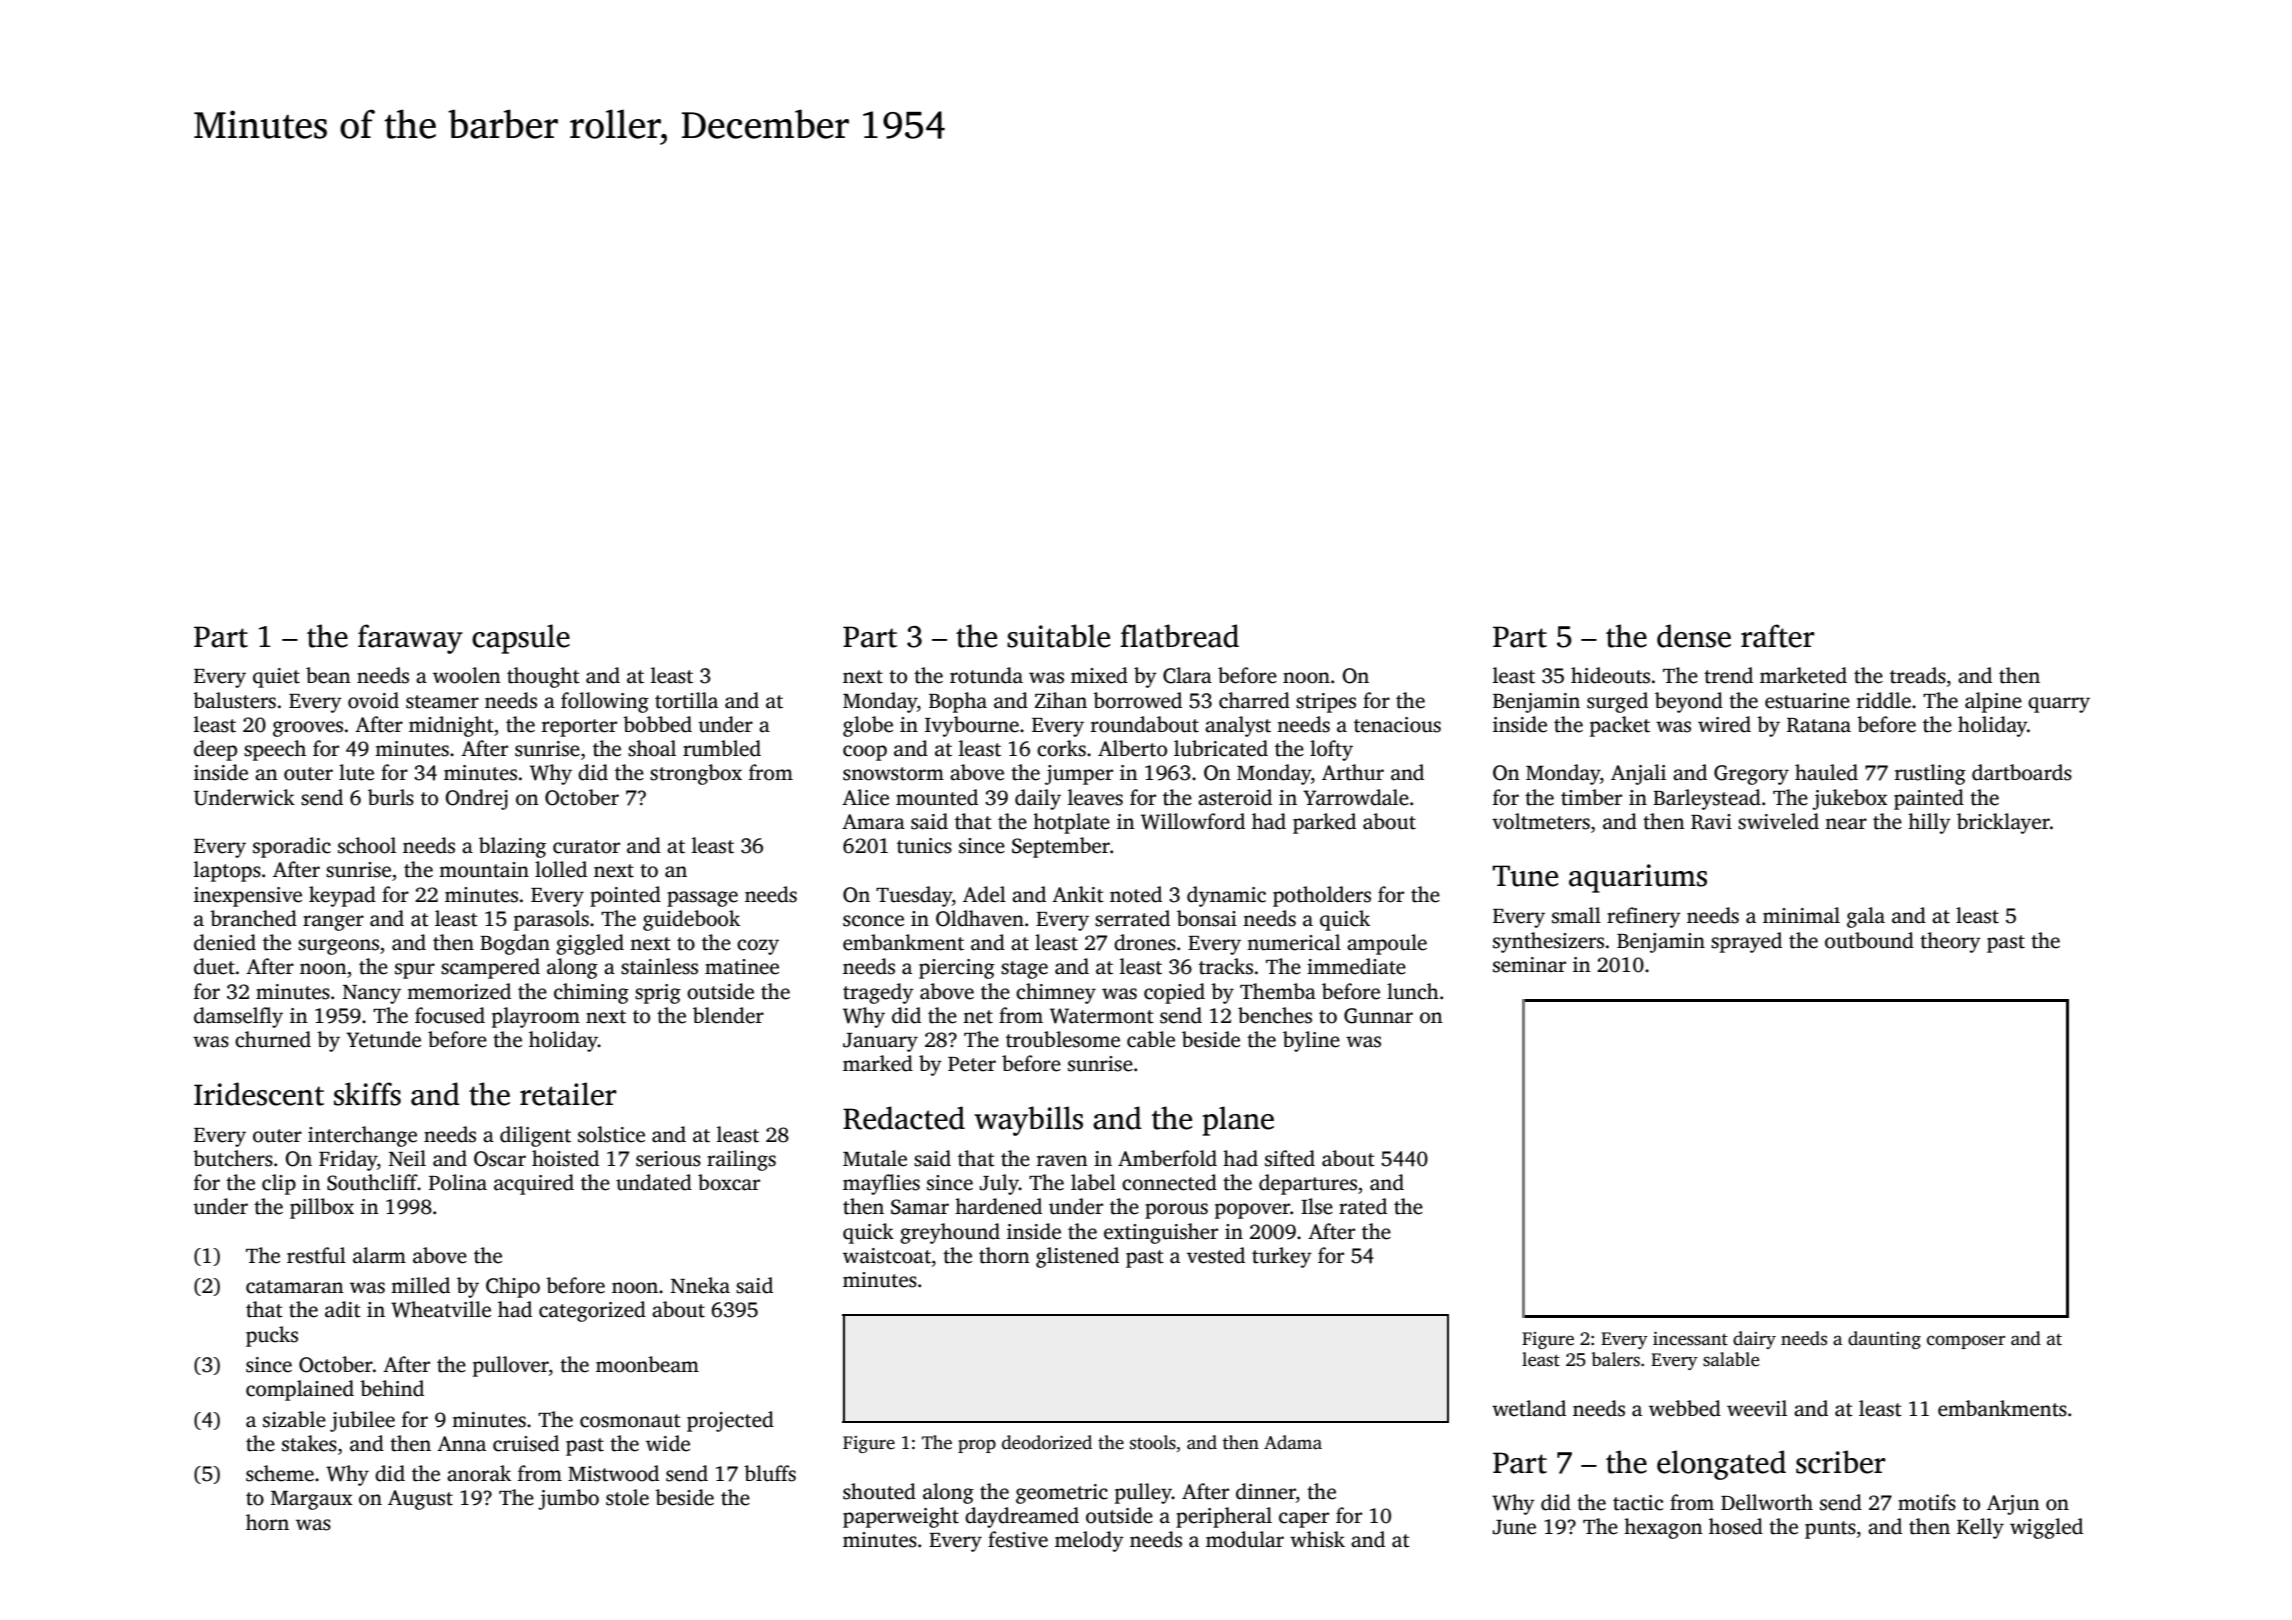  Describe the element at coordinates (1317, 1206) in the image. I see `Ilse` at that location.
